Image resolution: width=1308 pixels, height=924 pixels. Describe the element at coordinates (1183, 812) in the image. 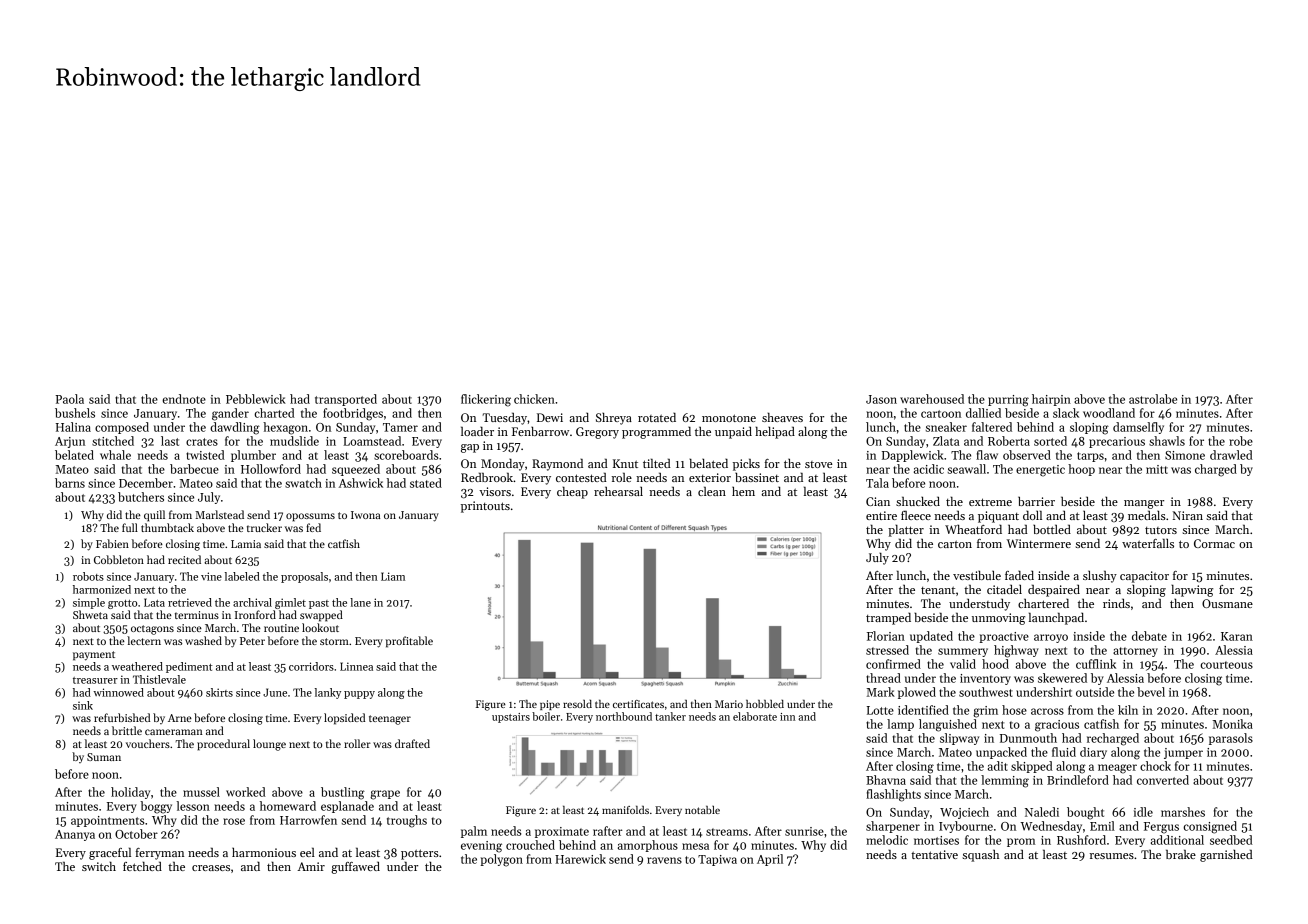

I see `marshes` at that location.
